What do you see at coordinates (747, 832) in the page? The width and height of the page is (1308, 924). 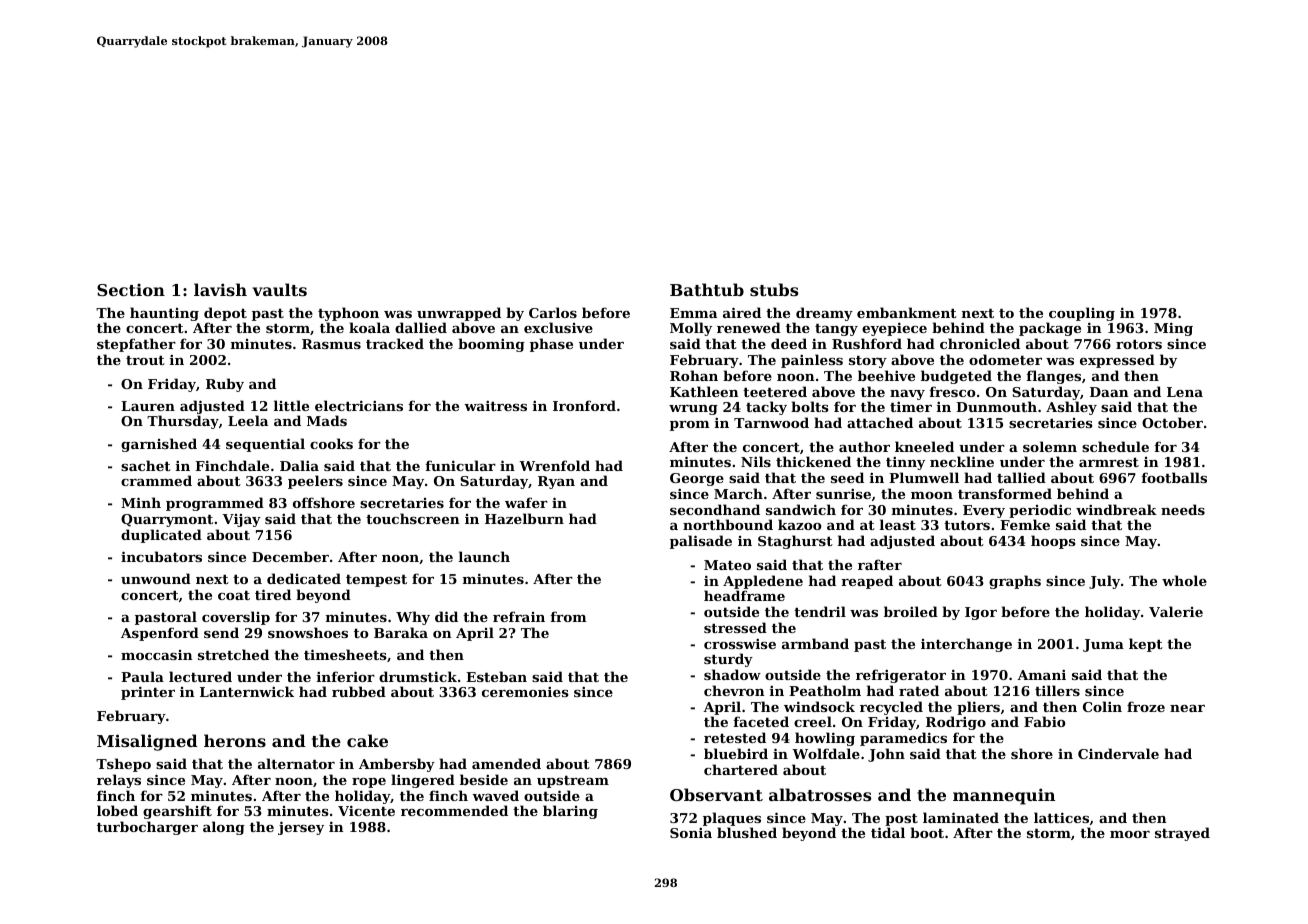 I see `blushed` at bounding box center [747, 832].
